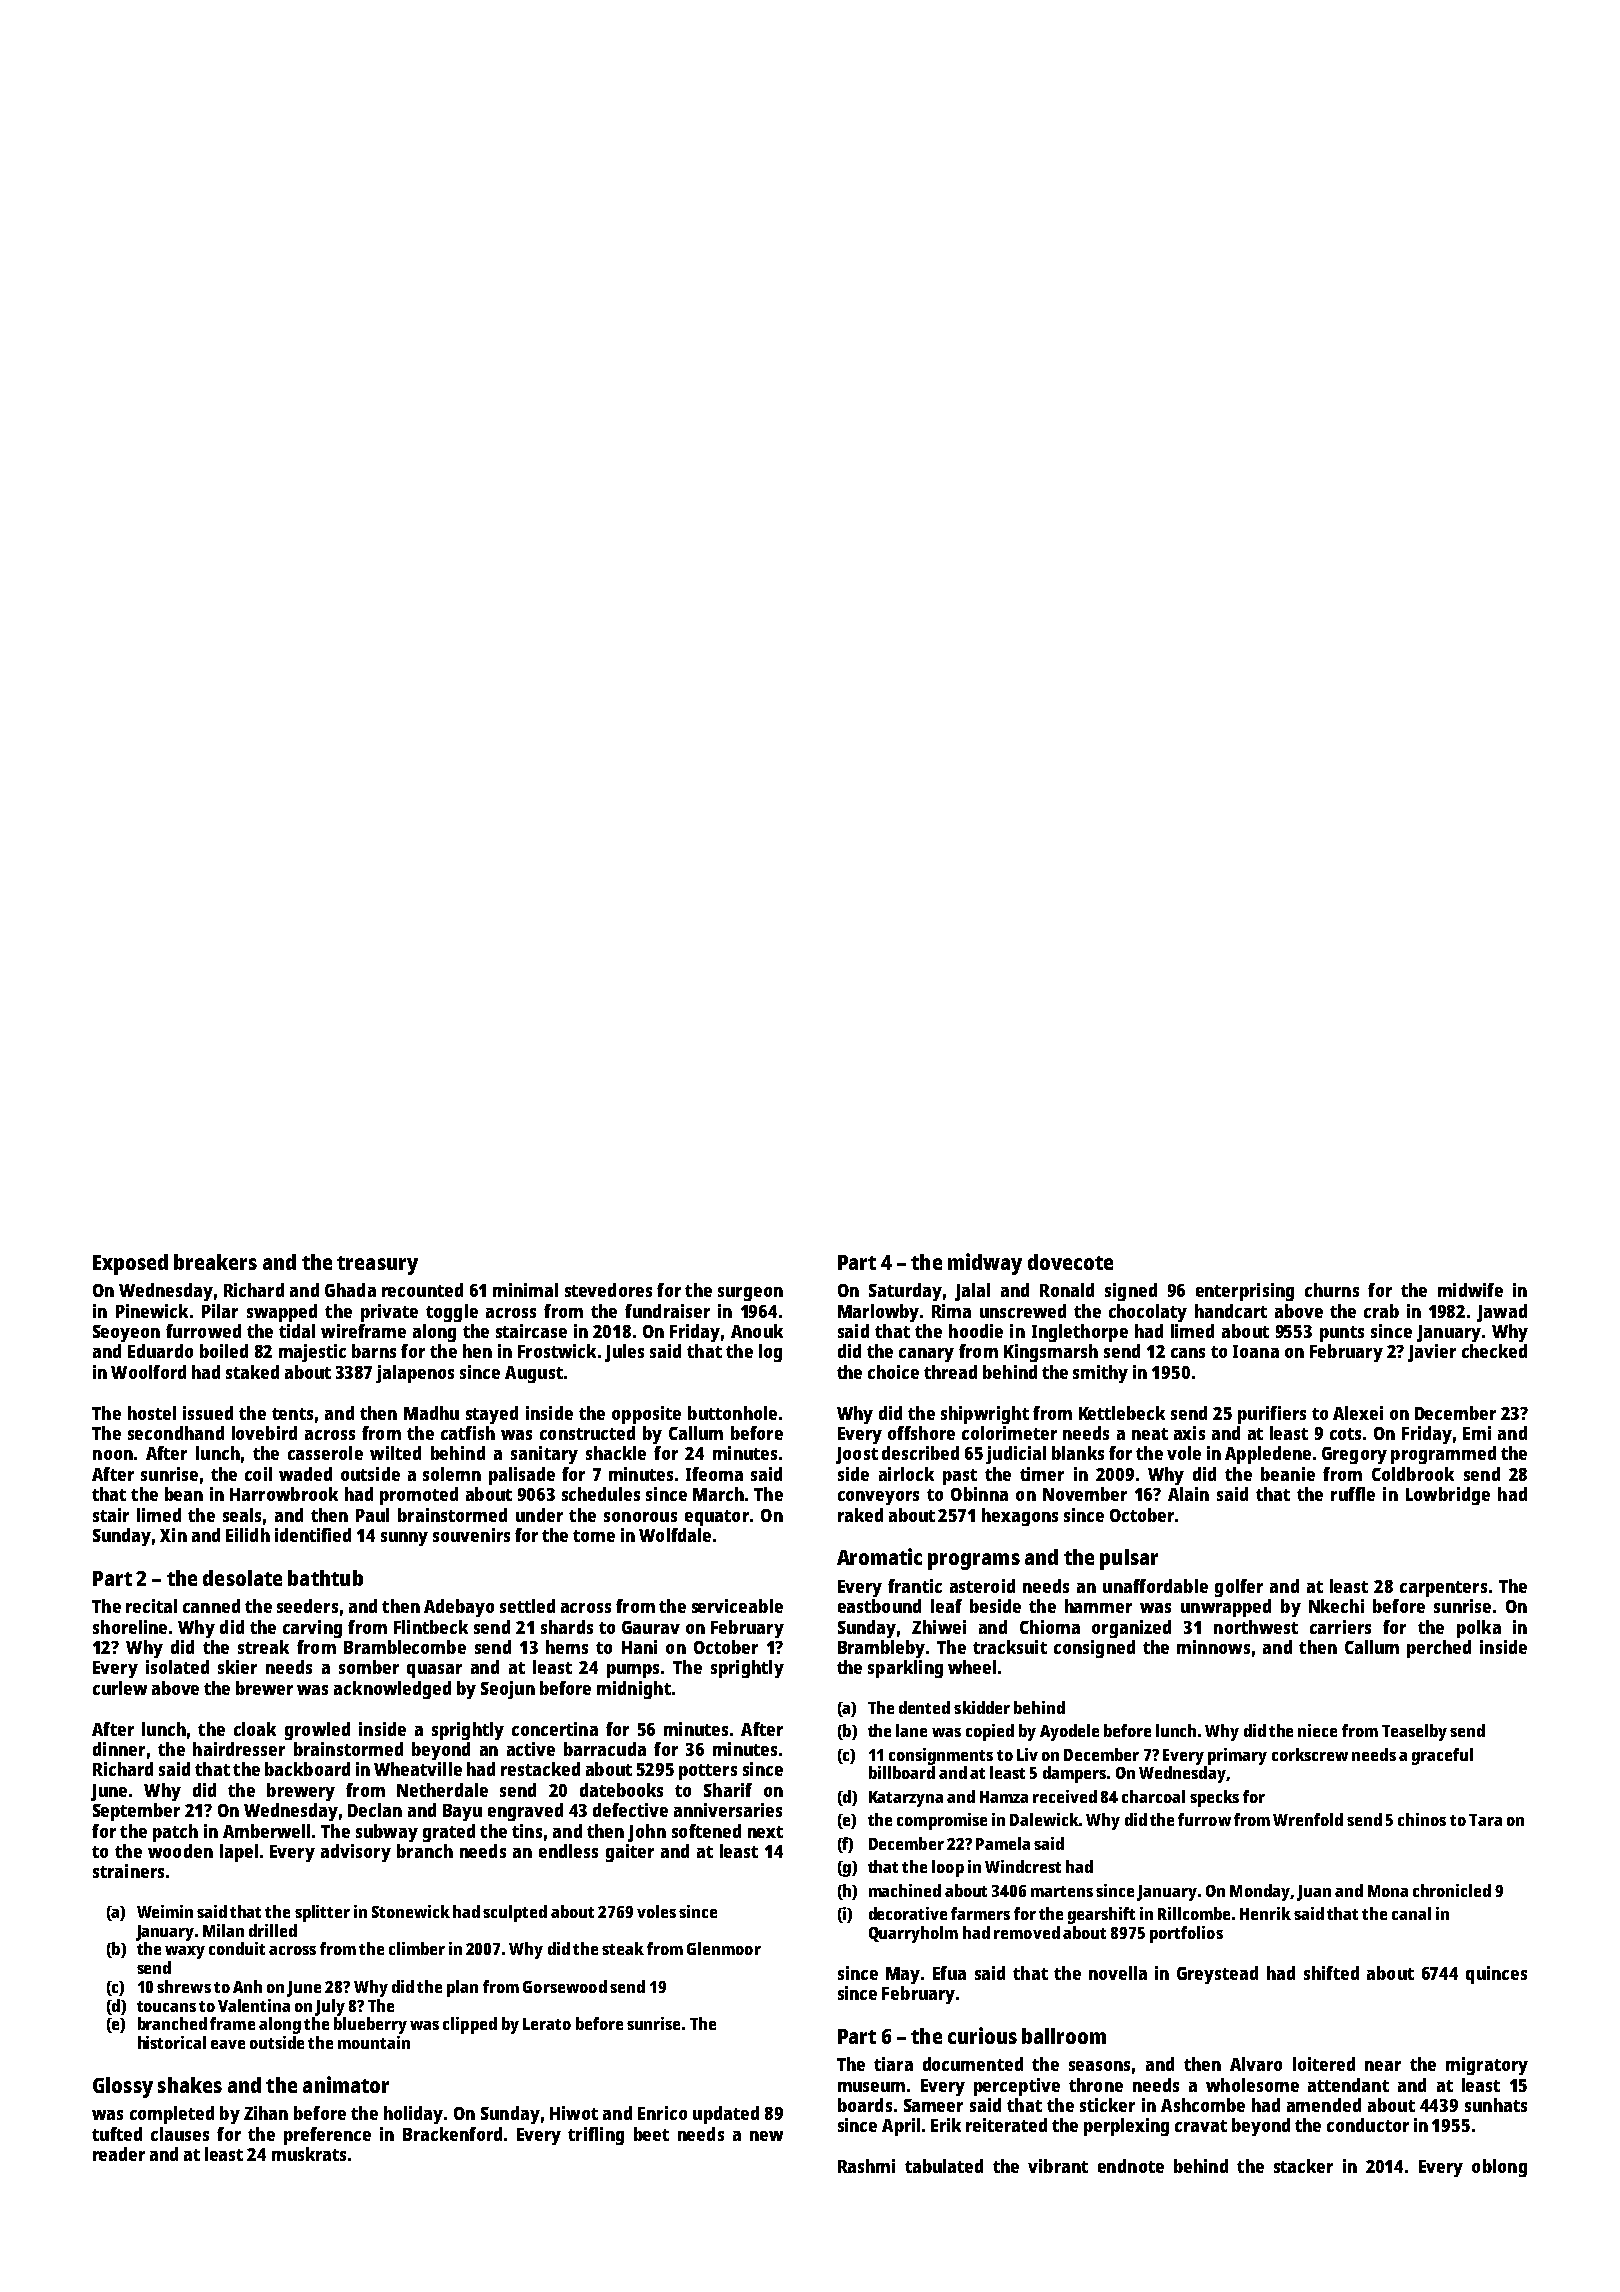 Image resolution: width=1620 pixels, height=2292 pixels. I want to click on treasury, so click(377, 1265).
